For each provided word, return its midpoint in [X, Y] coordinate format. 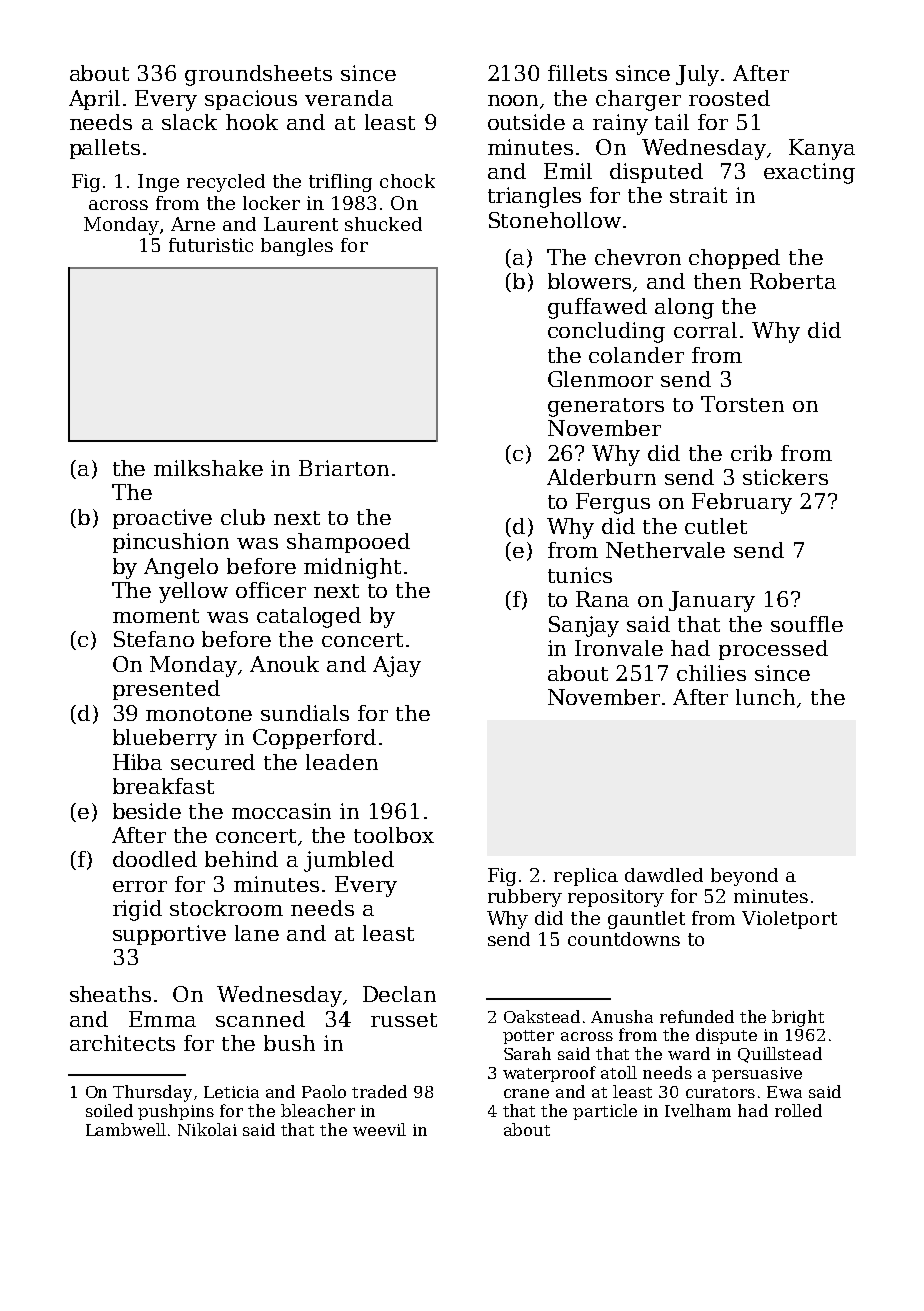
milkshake [208, 468]
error [140, 886]
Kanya [822, 149]
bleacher [318, 1110]
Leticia [231, 1092]
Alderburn [601, 477]
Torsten [742, 404]
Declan [399, 994]
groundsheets [258, 75]
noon [513, 100]
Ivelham [698, 1110]
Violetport [789, 920]
